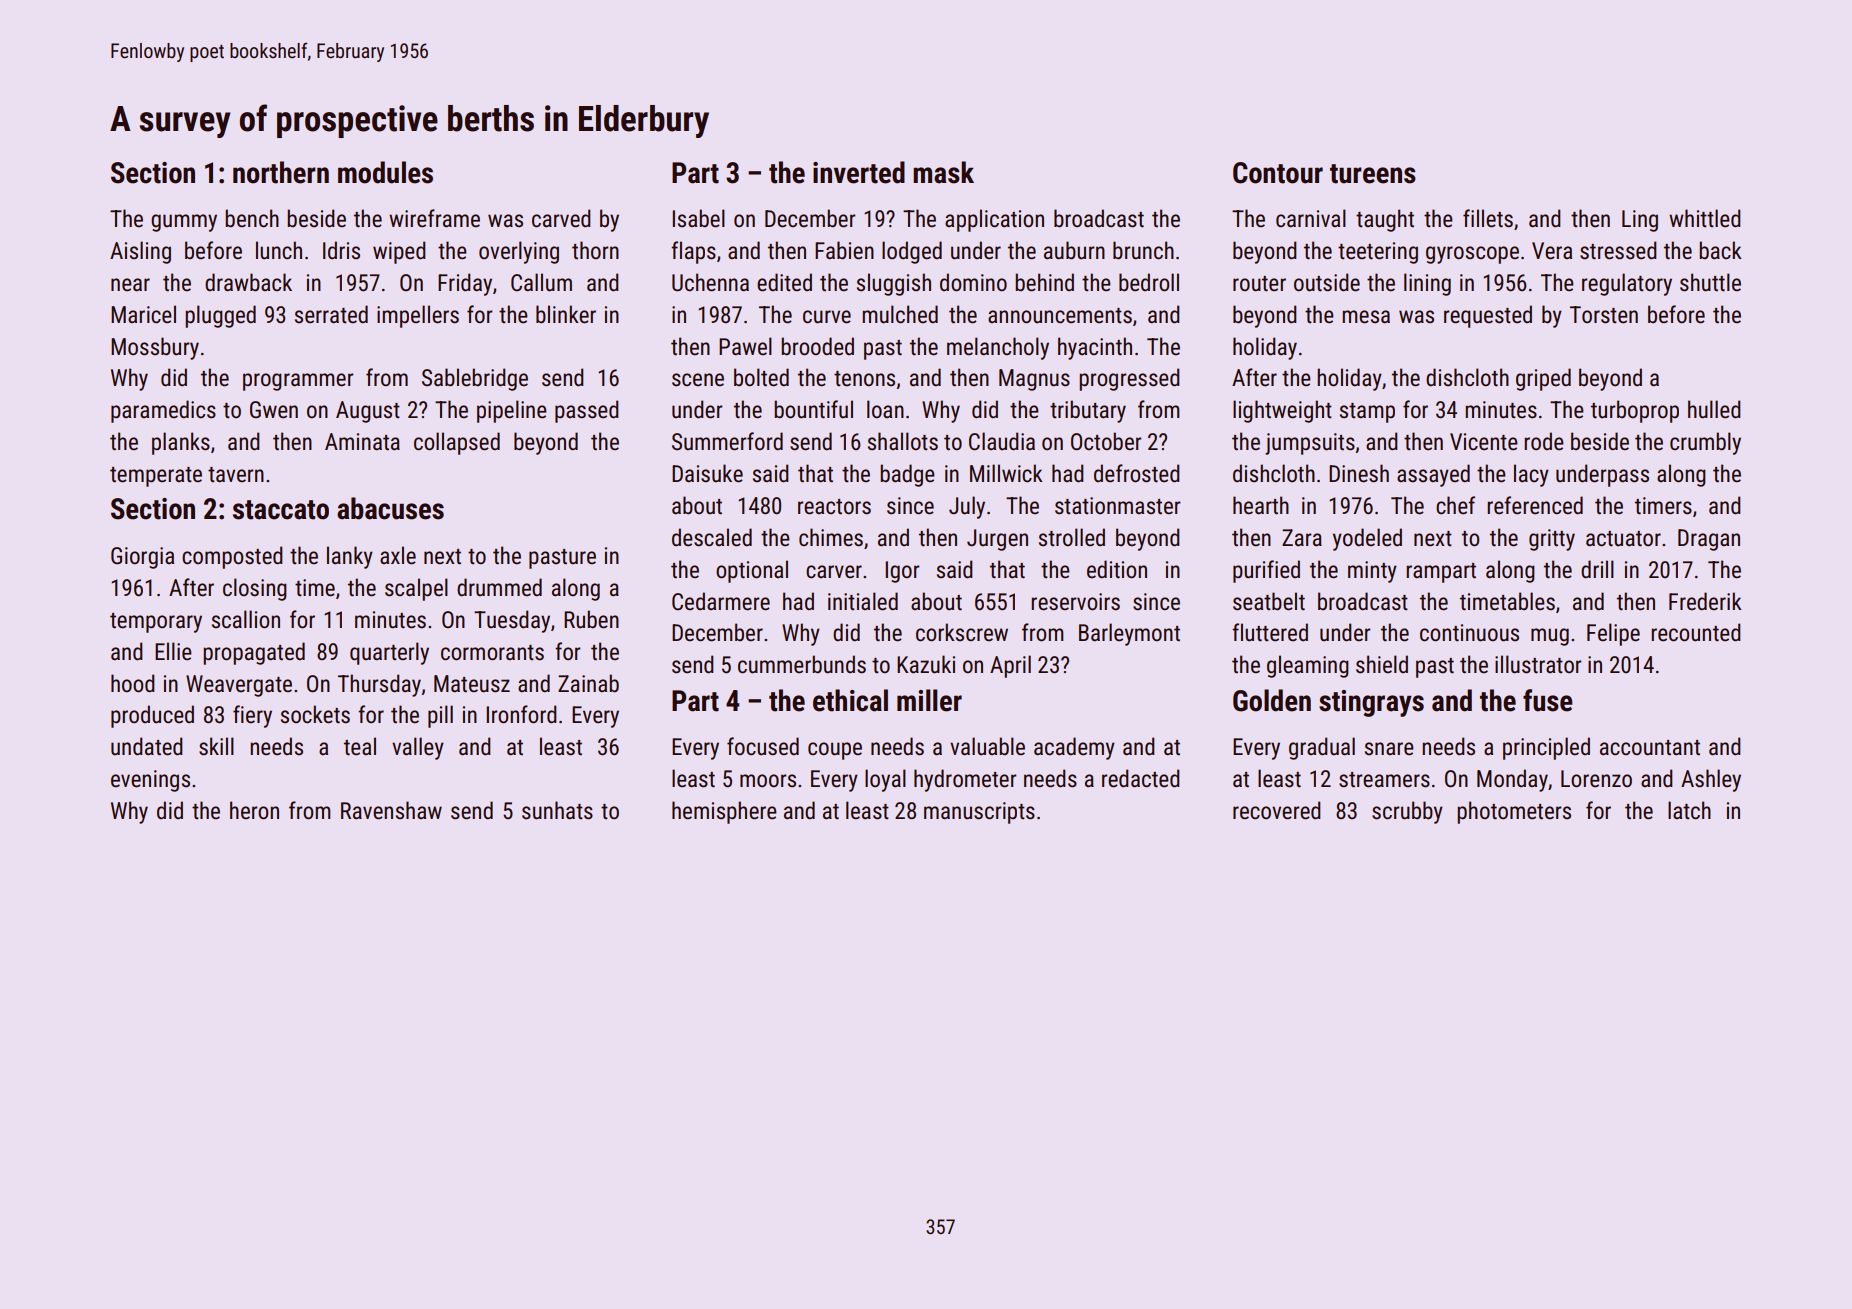 Image resolution: width=1852 pixels, height=1309 pixels. What do you see at coordinates (761, 377) in the screenshot?
I see `bolted` at bounding box center [761, 377].
